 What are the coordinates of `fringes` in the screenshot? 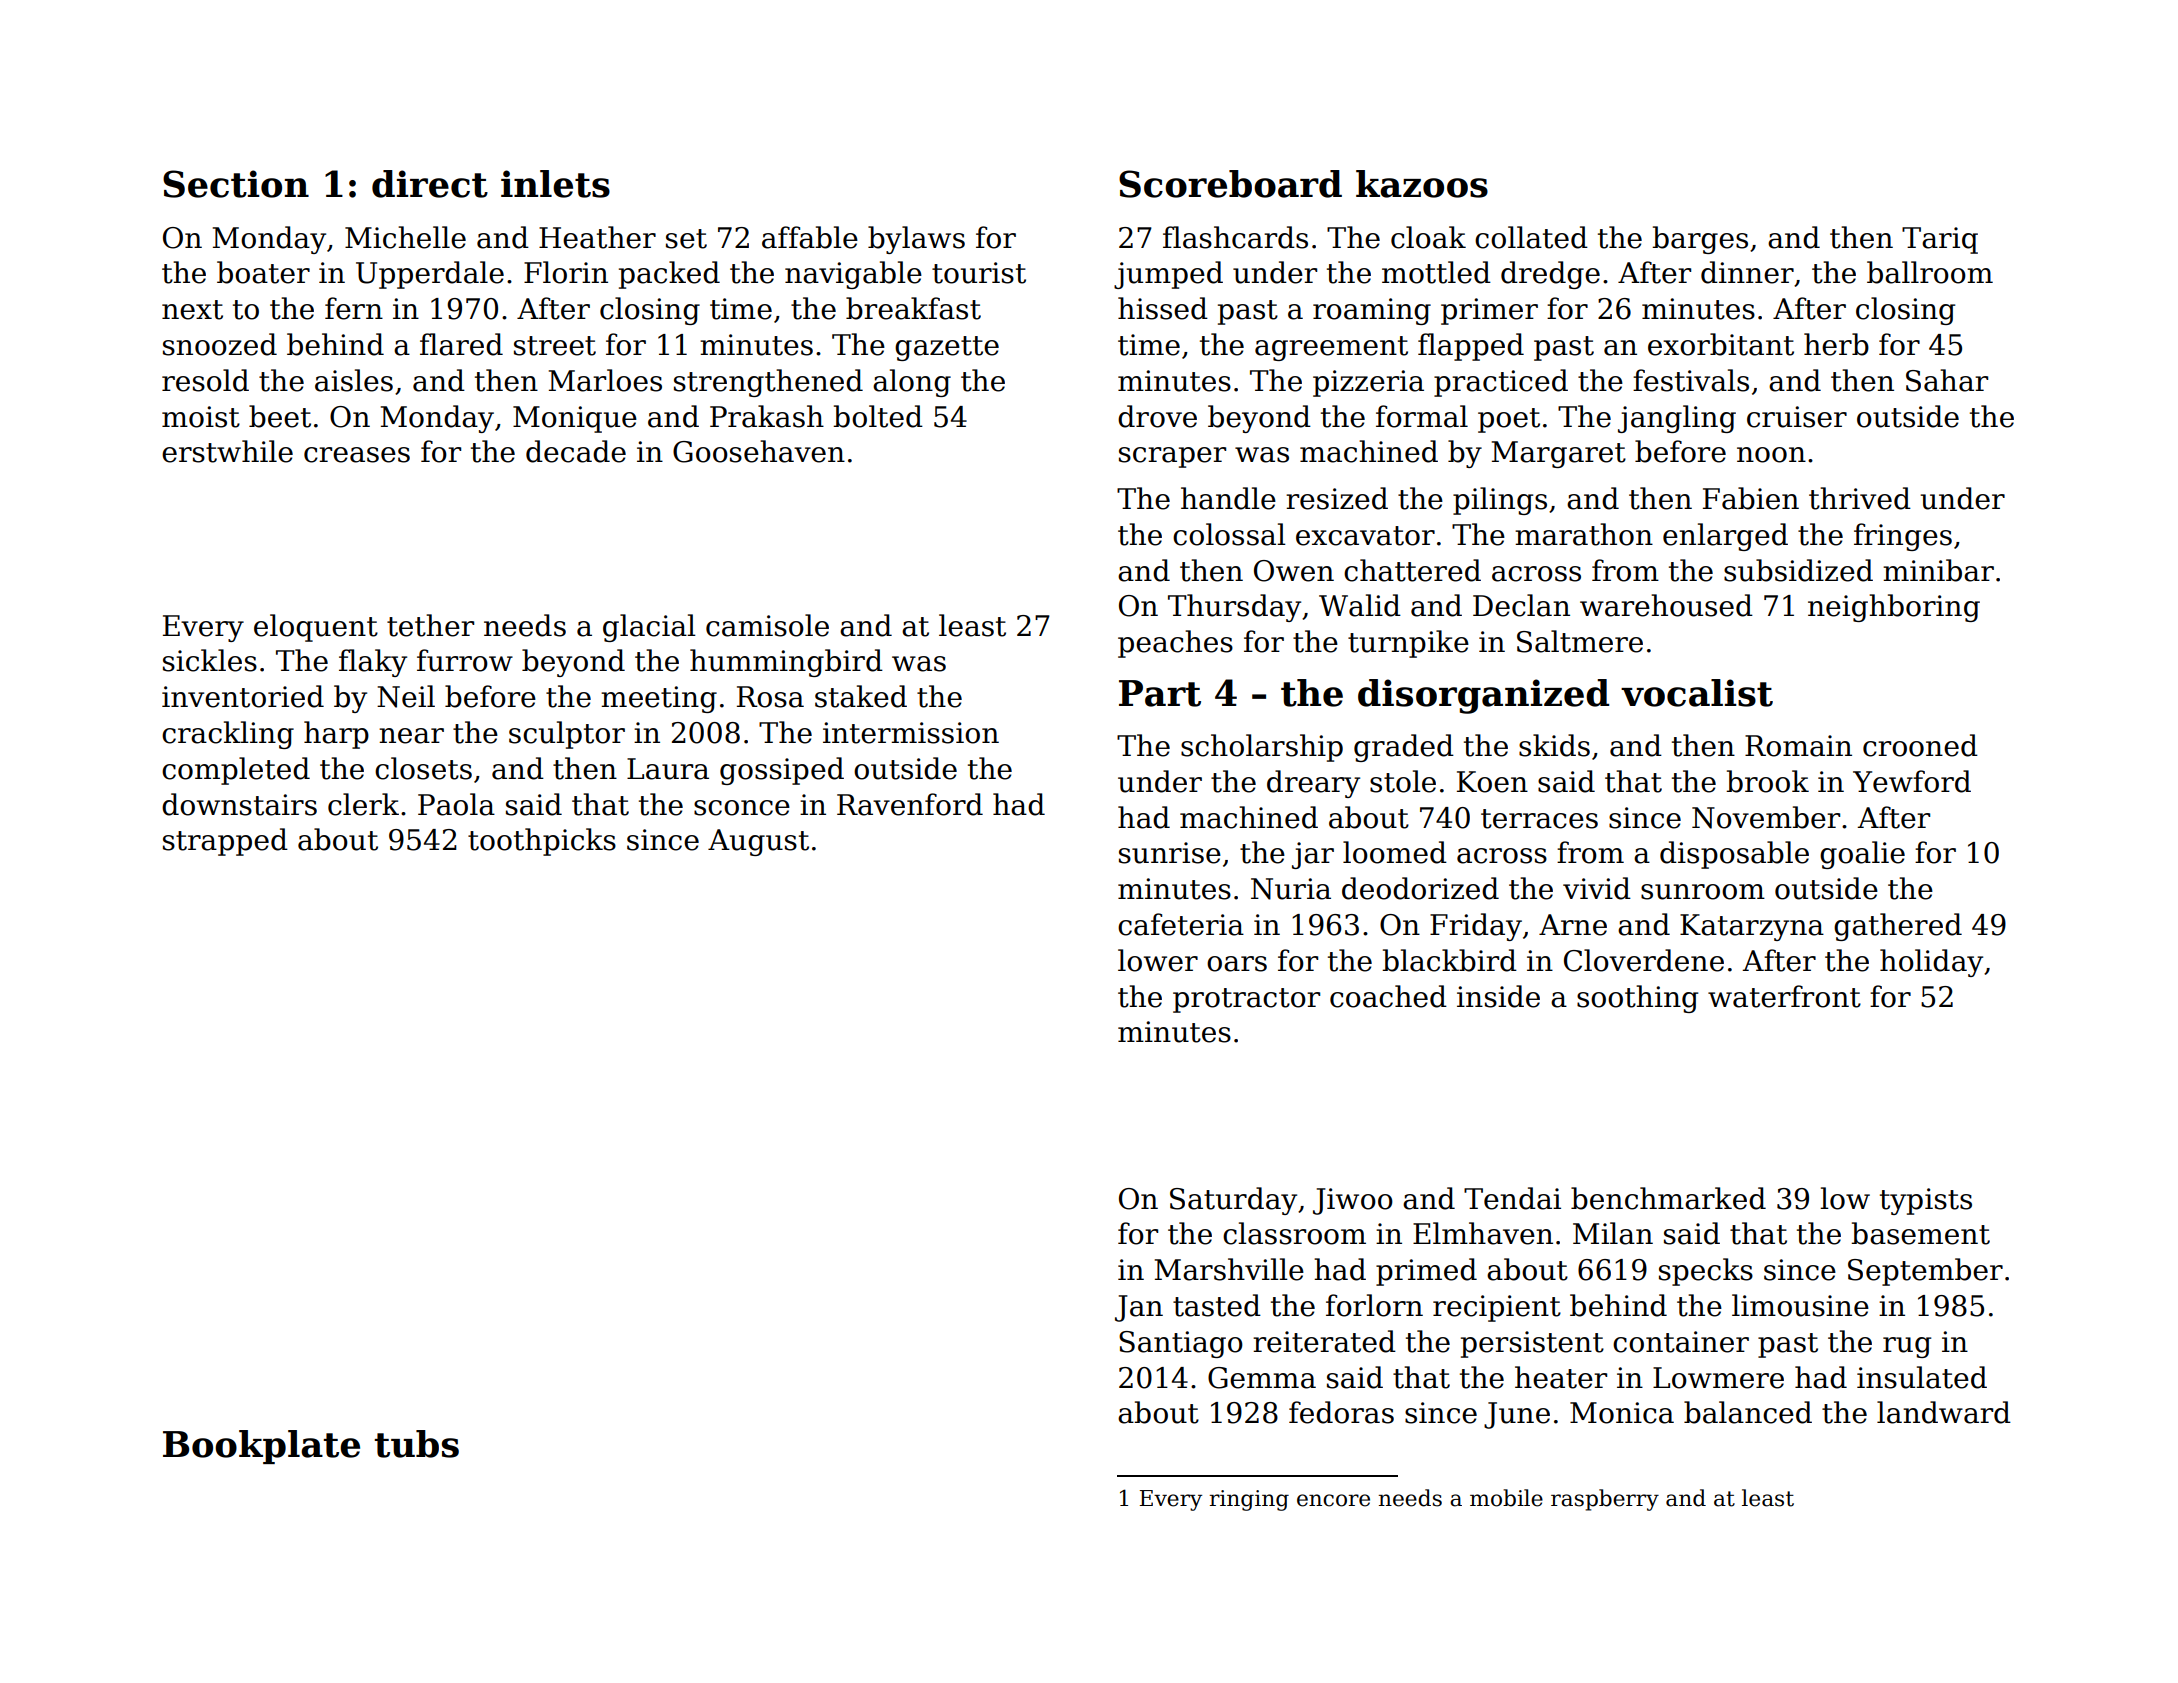 It's located at (1903, 537).
